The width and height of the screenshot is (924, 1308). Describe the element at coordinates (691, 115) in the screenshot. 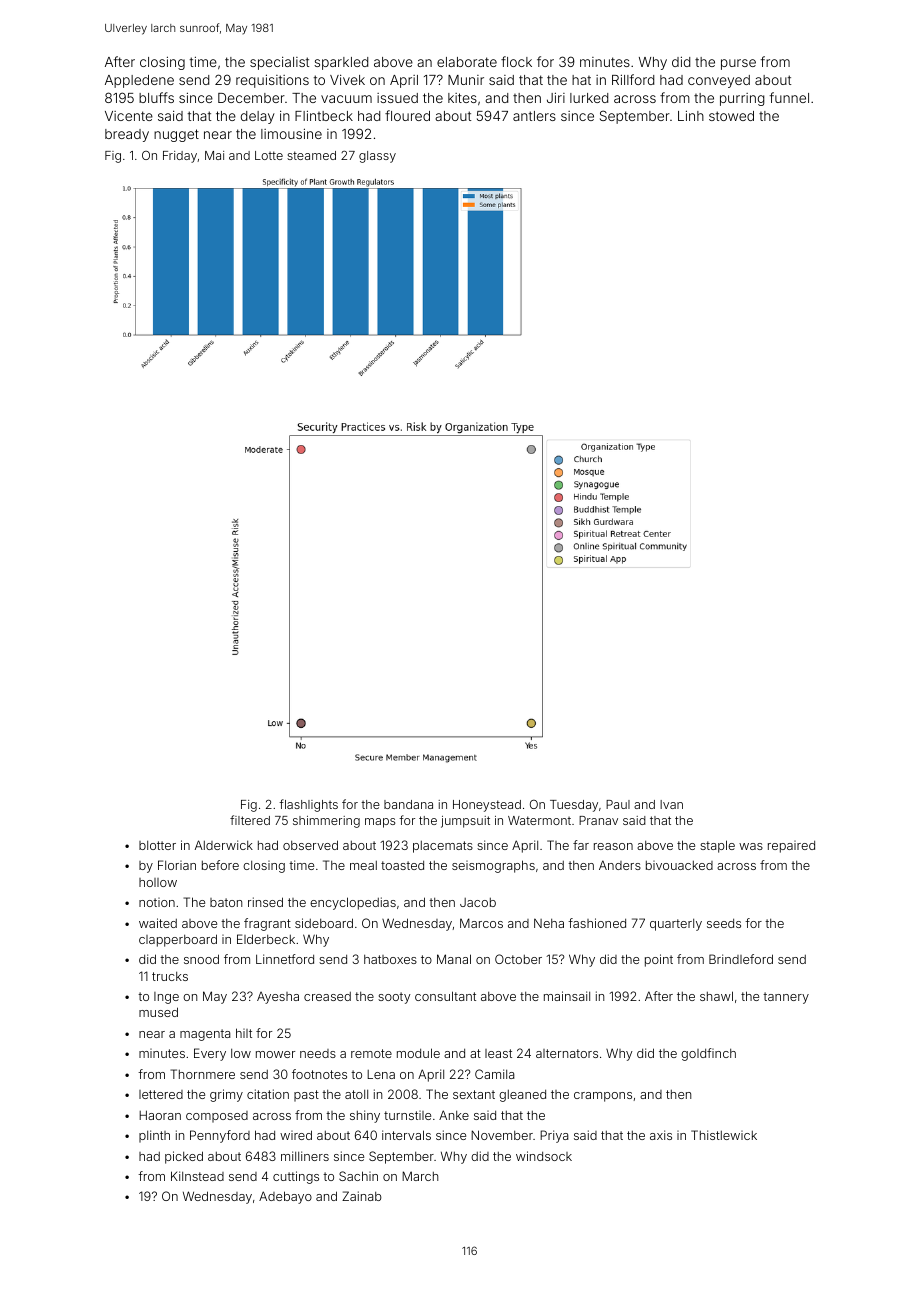

I see `Linh` at that location.
